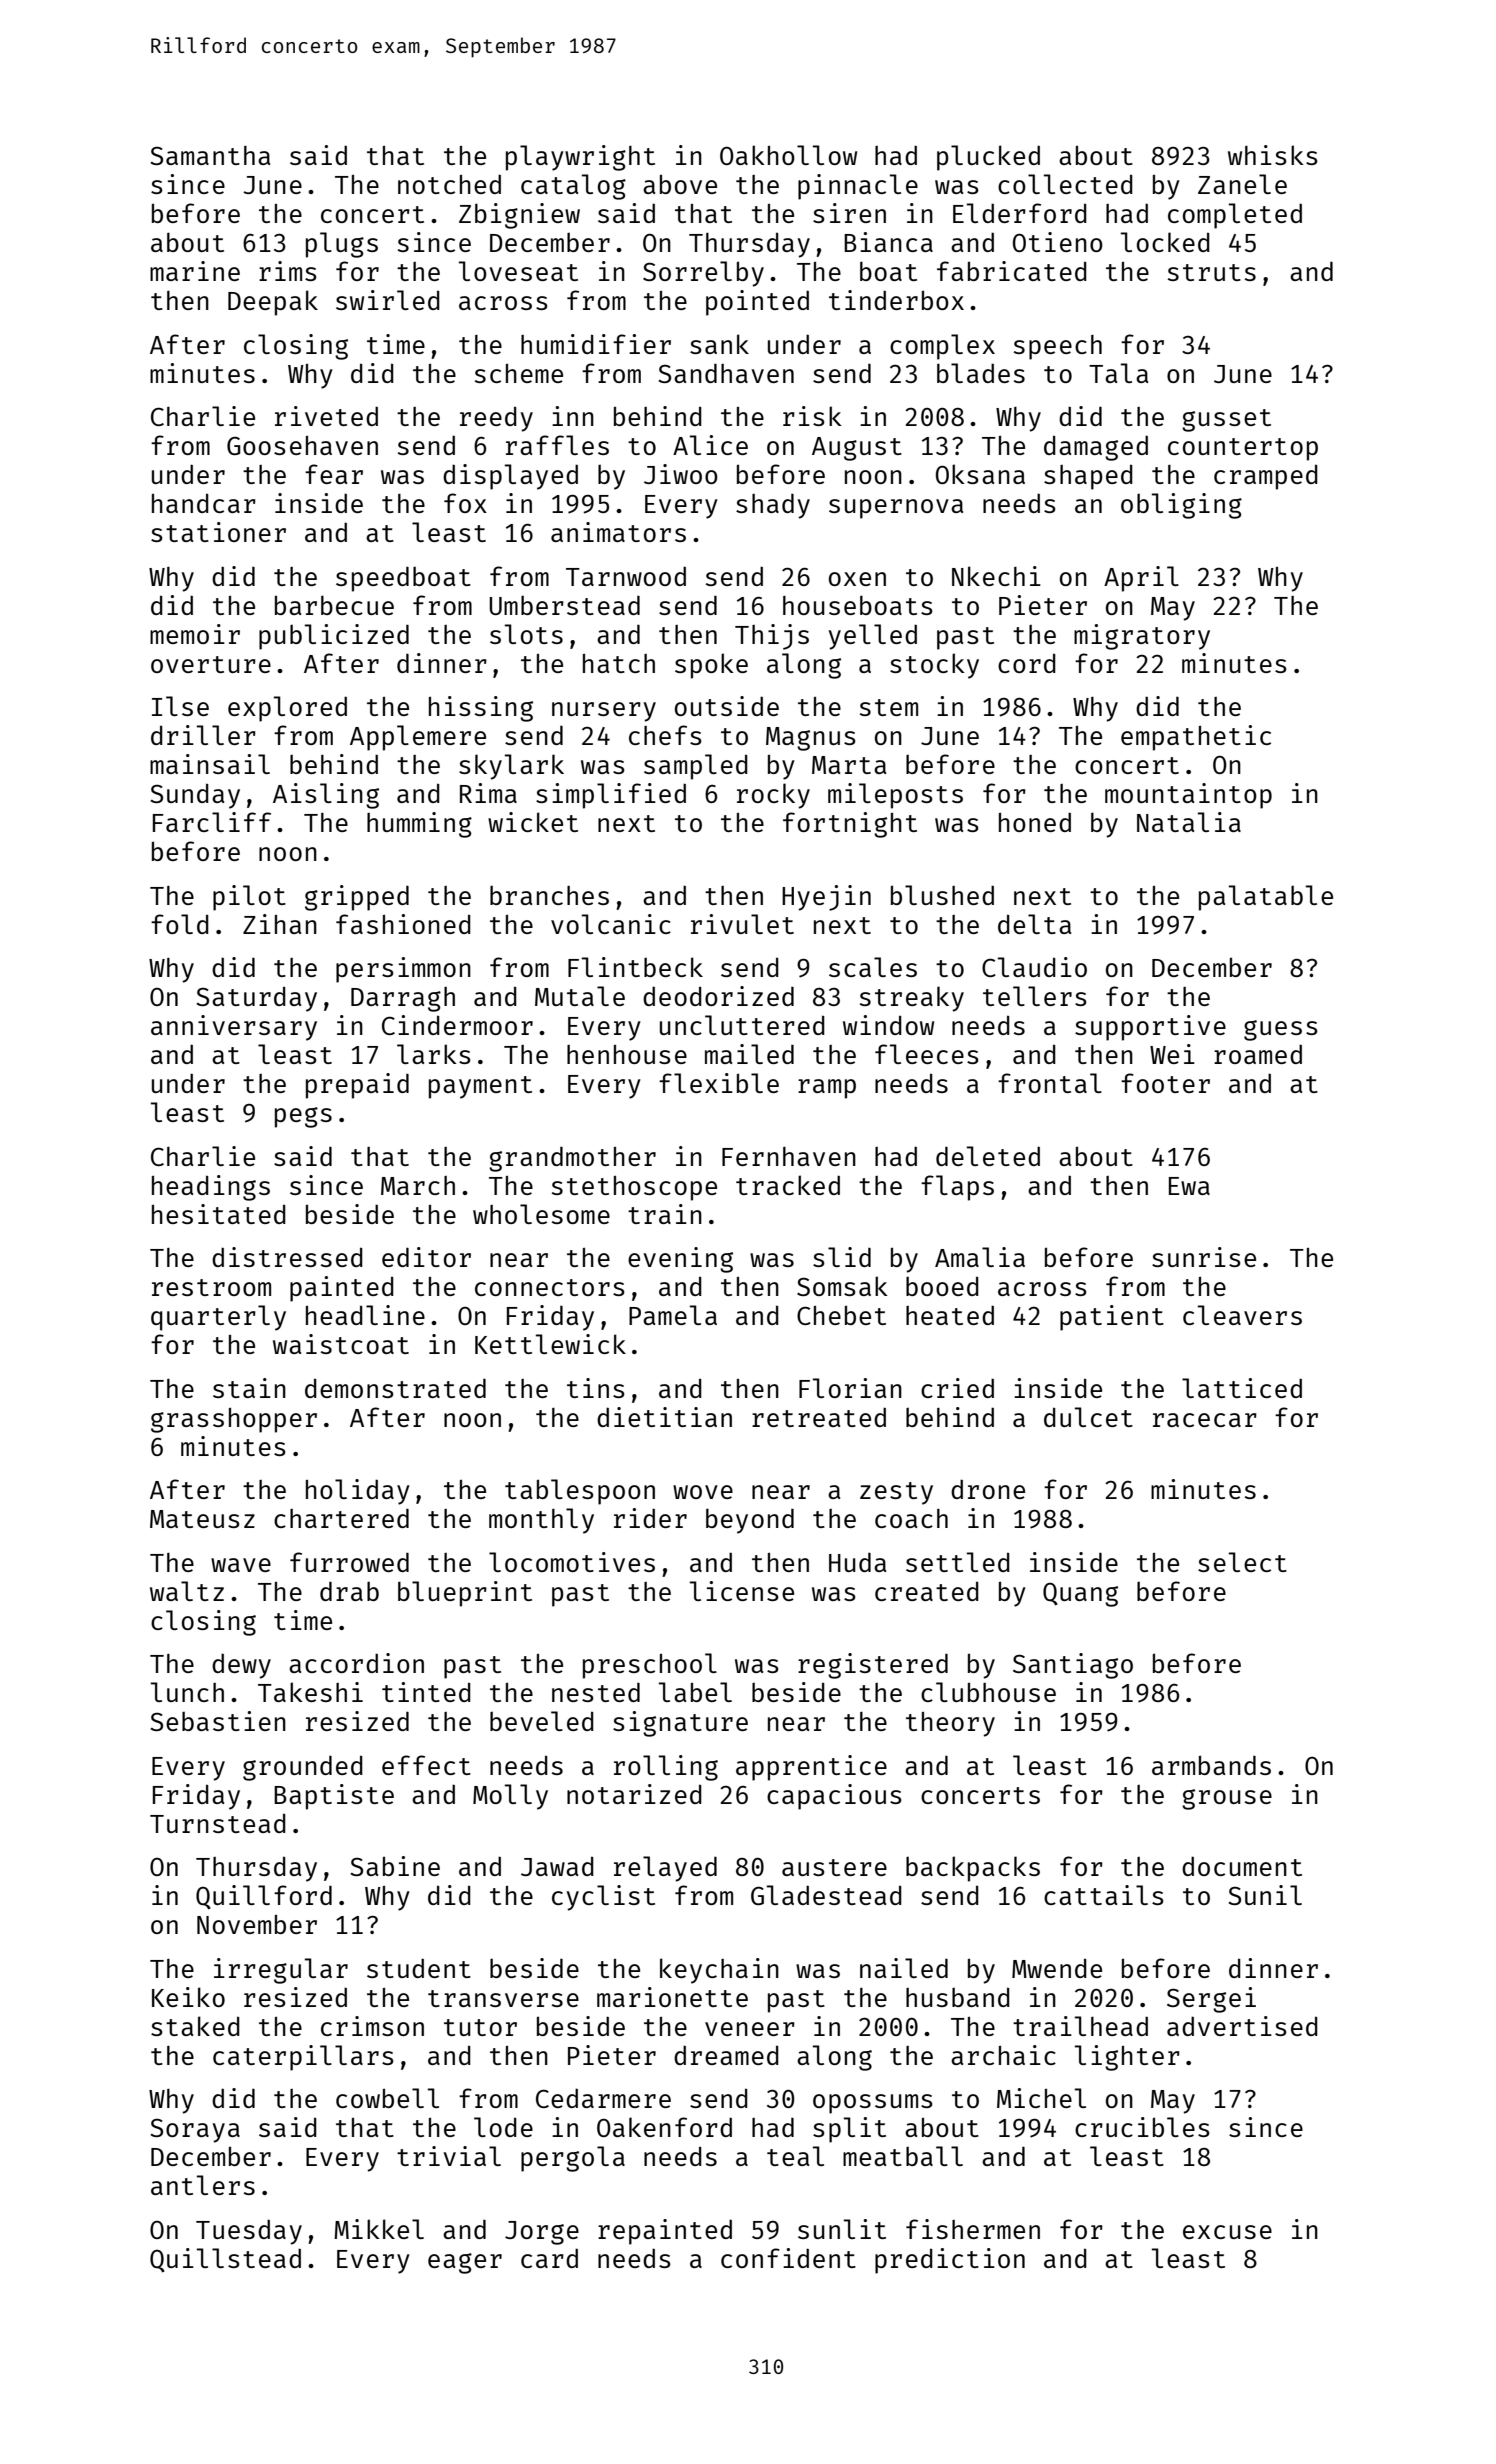  I want to click on card, so click(549, 2258).
